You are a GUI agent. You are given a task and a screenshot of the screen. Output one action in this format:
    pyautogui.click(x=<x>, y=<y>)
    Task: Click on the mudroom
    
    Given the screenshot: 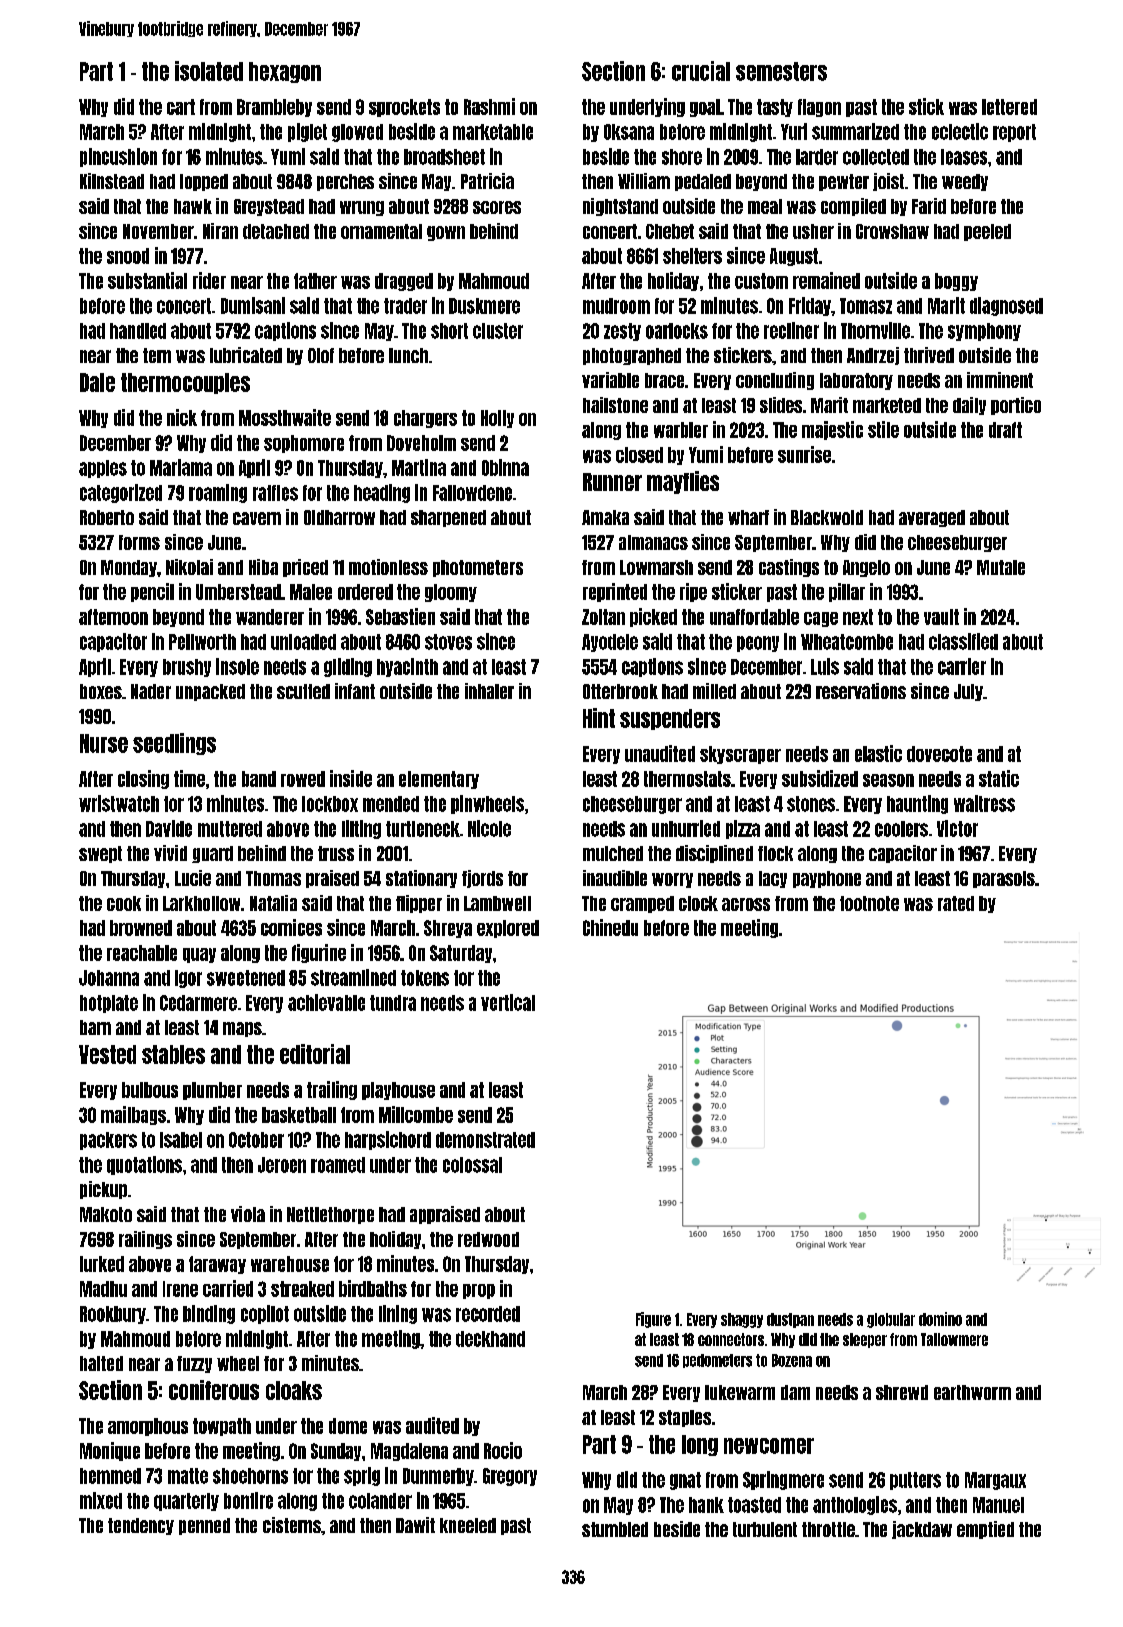 What is the action you would take?
    pyautogui.click(x=616, y=306)
